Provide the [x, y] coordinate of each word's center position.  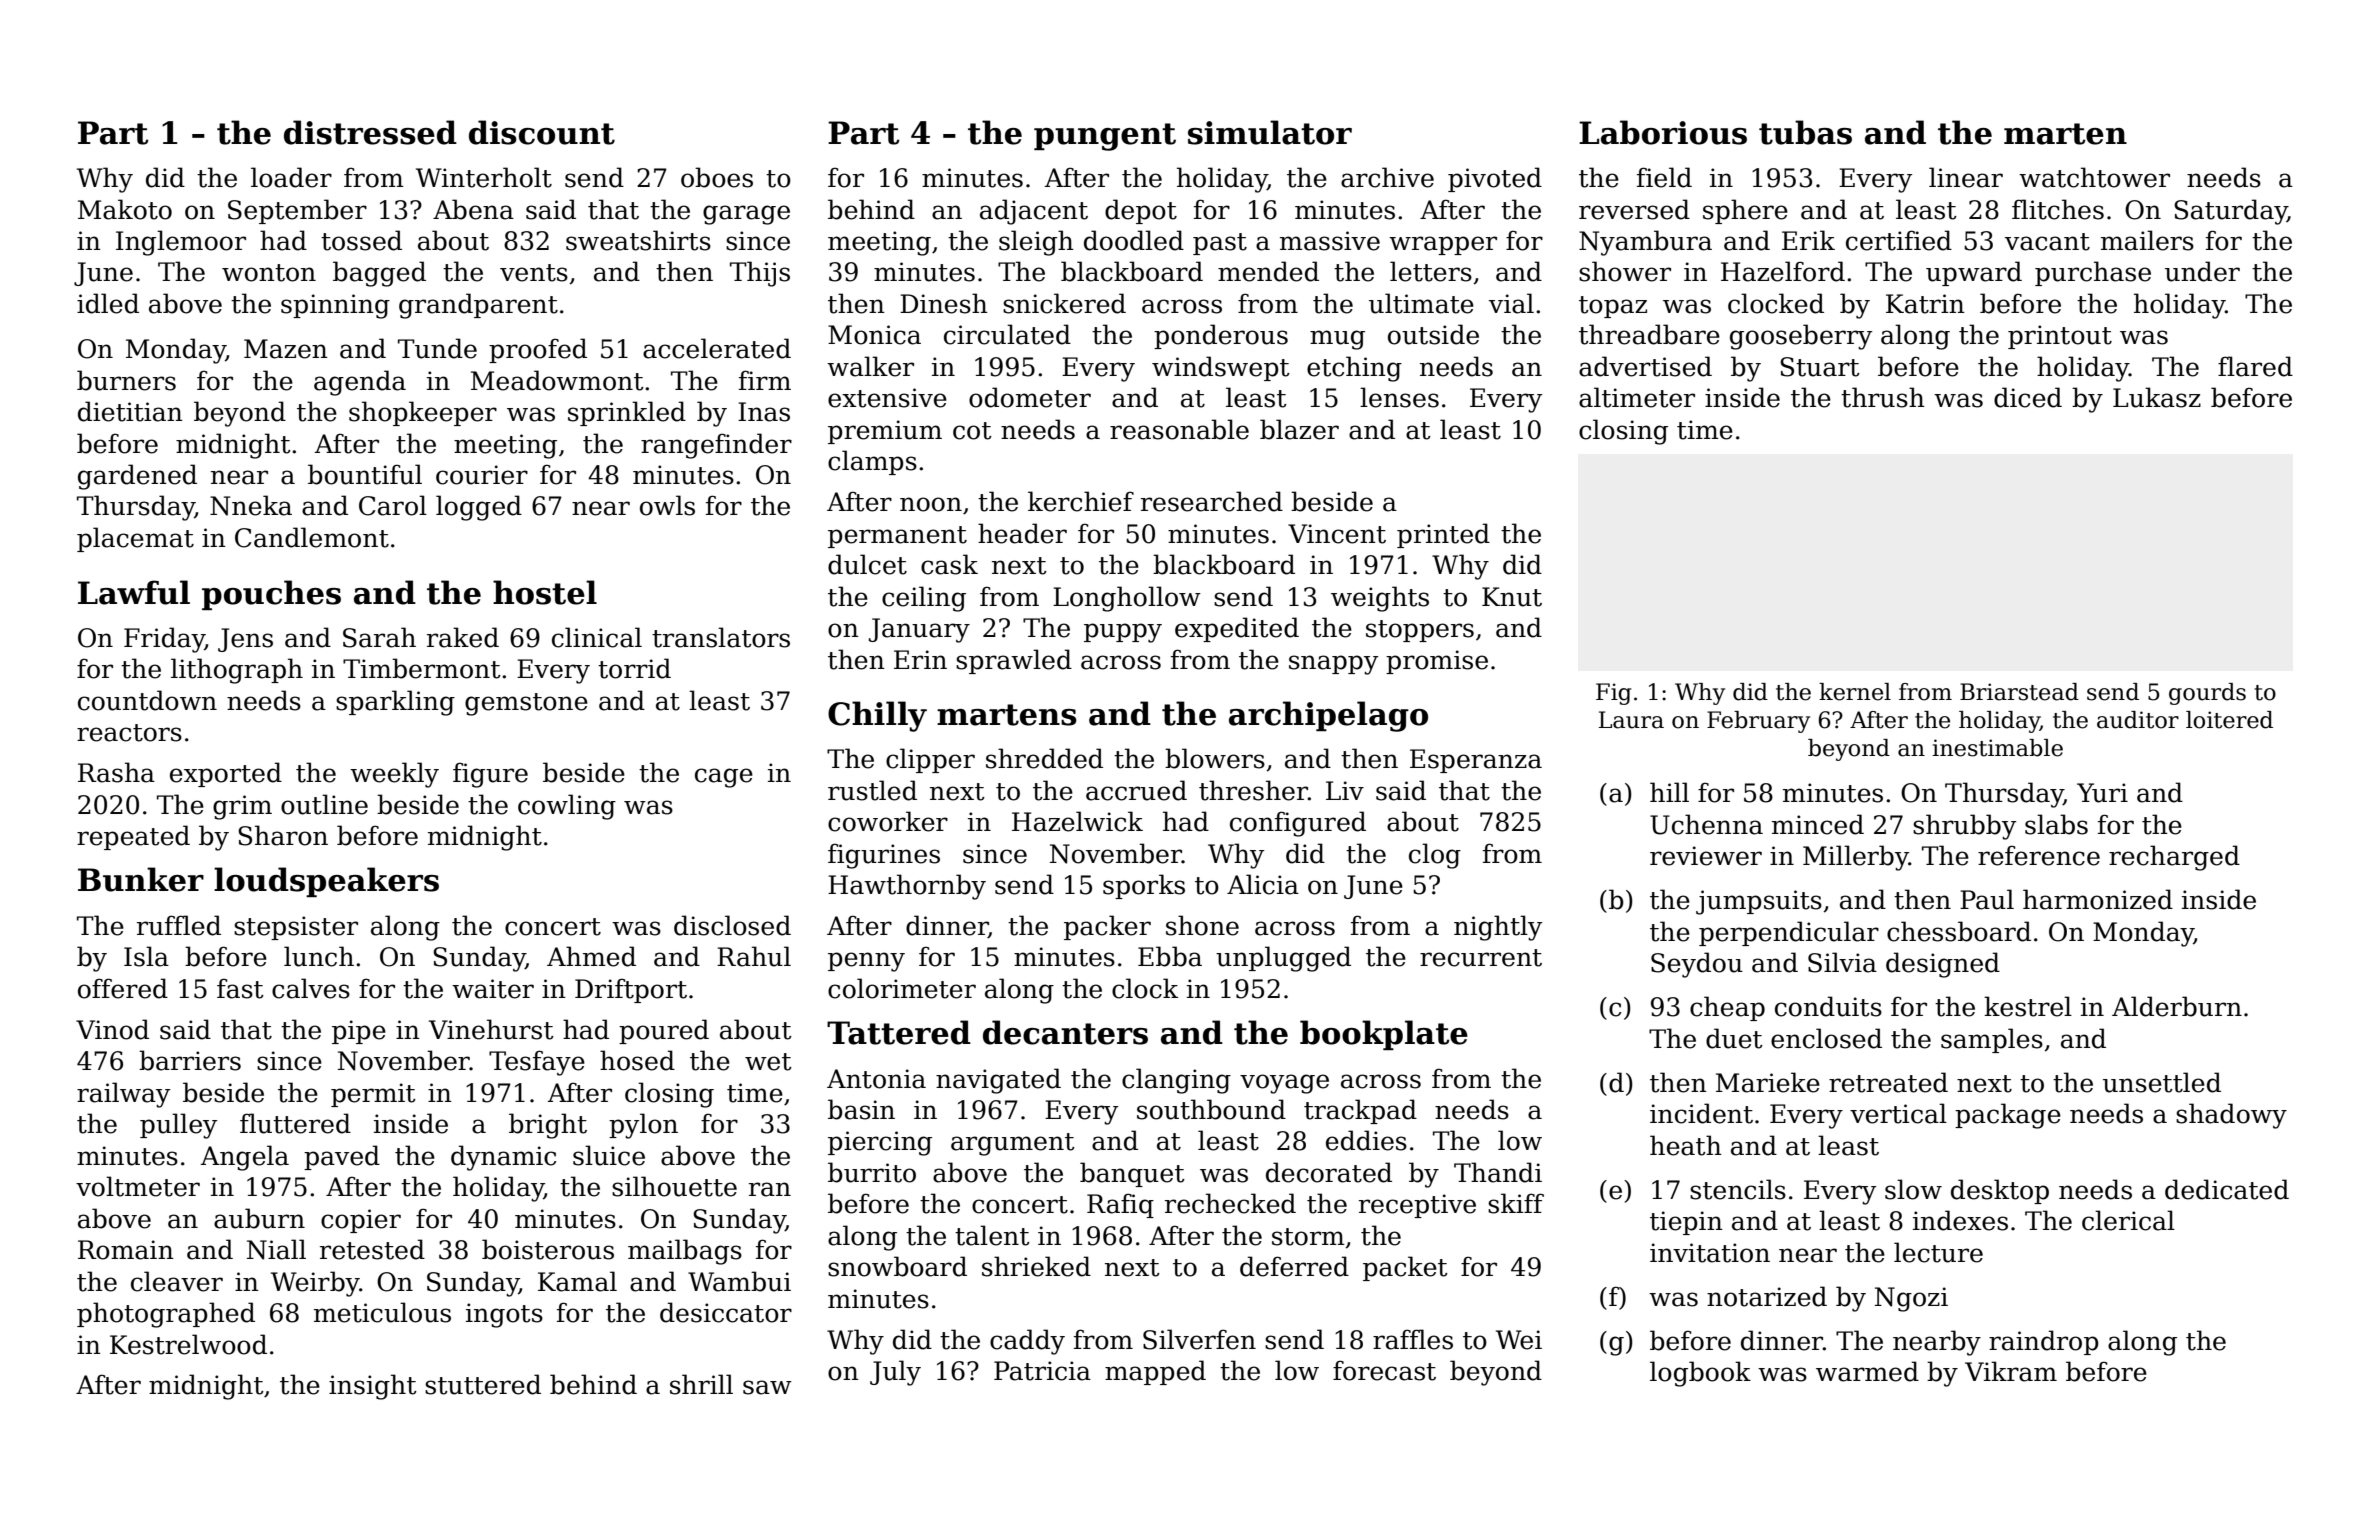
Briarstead [2019, 692]
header [1022, 533]
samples [1992, 1040]
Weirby [315, 1284]
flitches [2058, 209]
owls [667, 505]
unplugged [1283, 959]
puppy [1123, 633]
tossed [361, 240]
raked [463, 637]
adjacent [1034, 212]
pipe [359, 1032]
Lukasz [2157, 397]
